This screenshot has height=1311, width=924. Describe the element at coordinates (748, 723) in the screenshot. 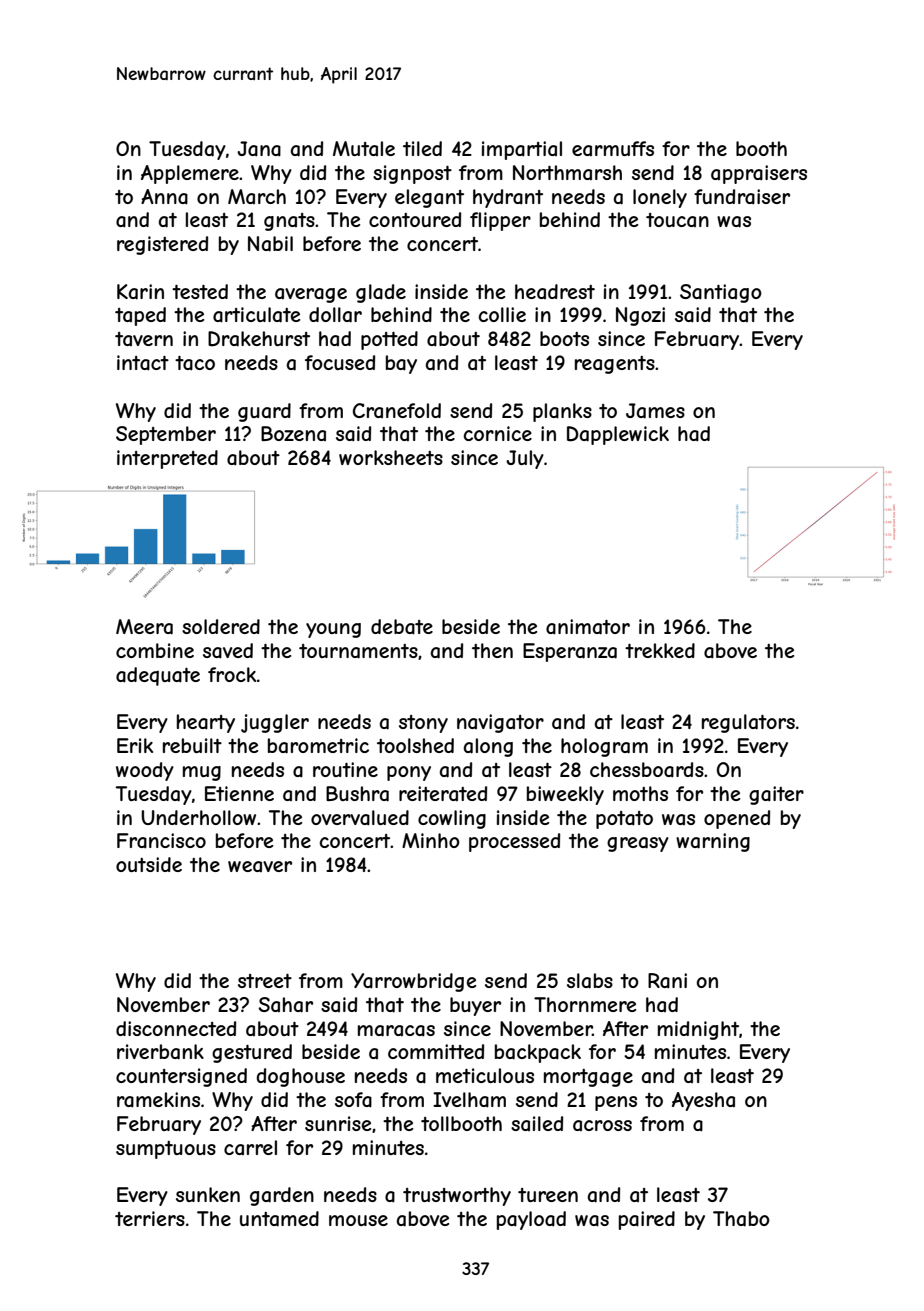

I see `regulators` at that location.
